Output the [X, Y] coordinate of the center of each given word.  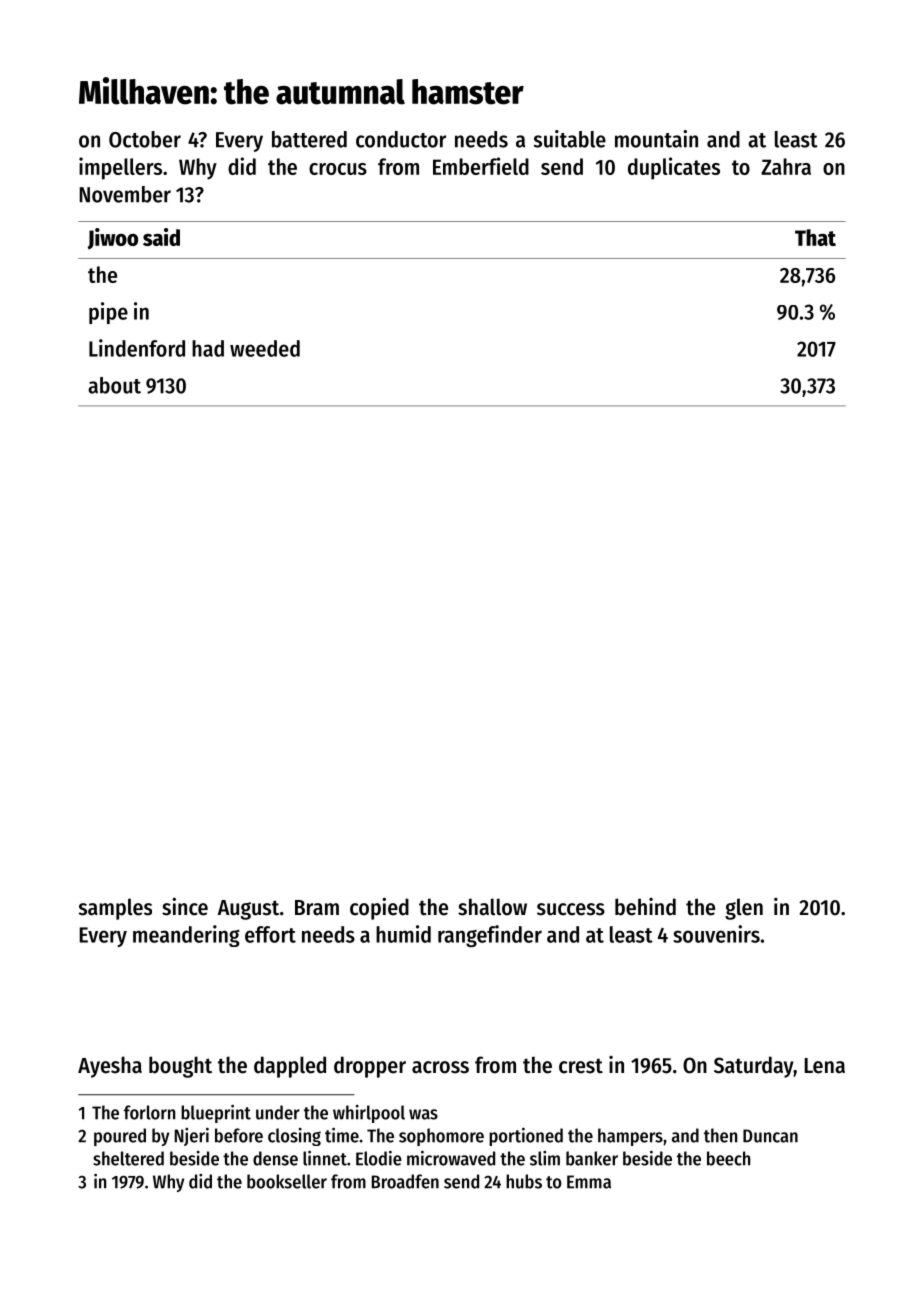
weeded [265, 348]
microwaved [451, 1158]
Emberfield [481, 166]
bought [180, 1067]
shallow [492, 907]
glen [744, 909]
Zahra [786, 166]
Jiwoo [113, 239]
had [208, 348]
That [815, 237]
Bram [317, 908]
